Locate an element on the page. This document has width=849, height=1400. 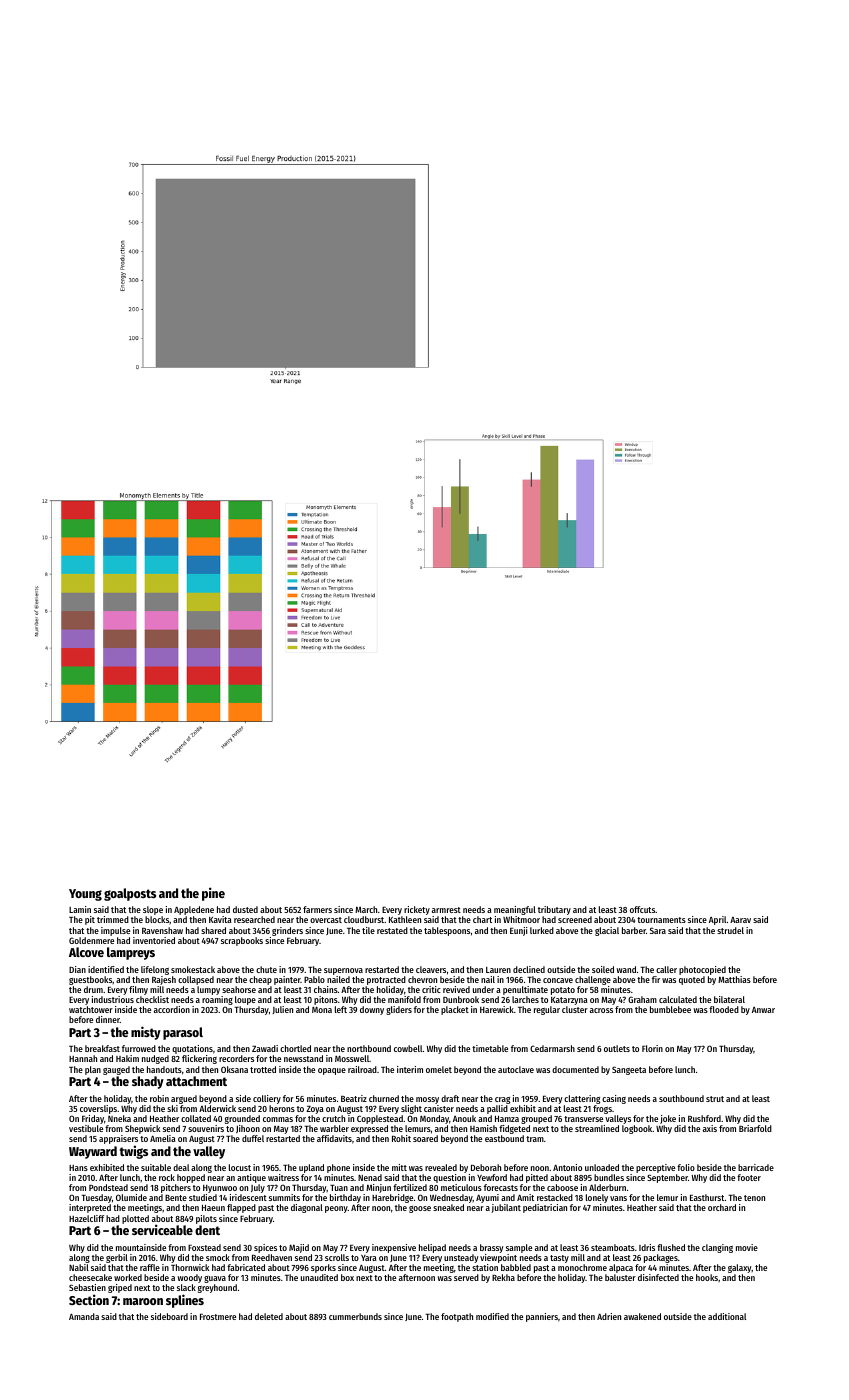
Rohit is located at coordinates (401, 1138).
